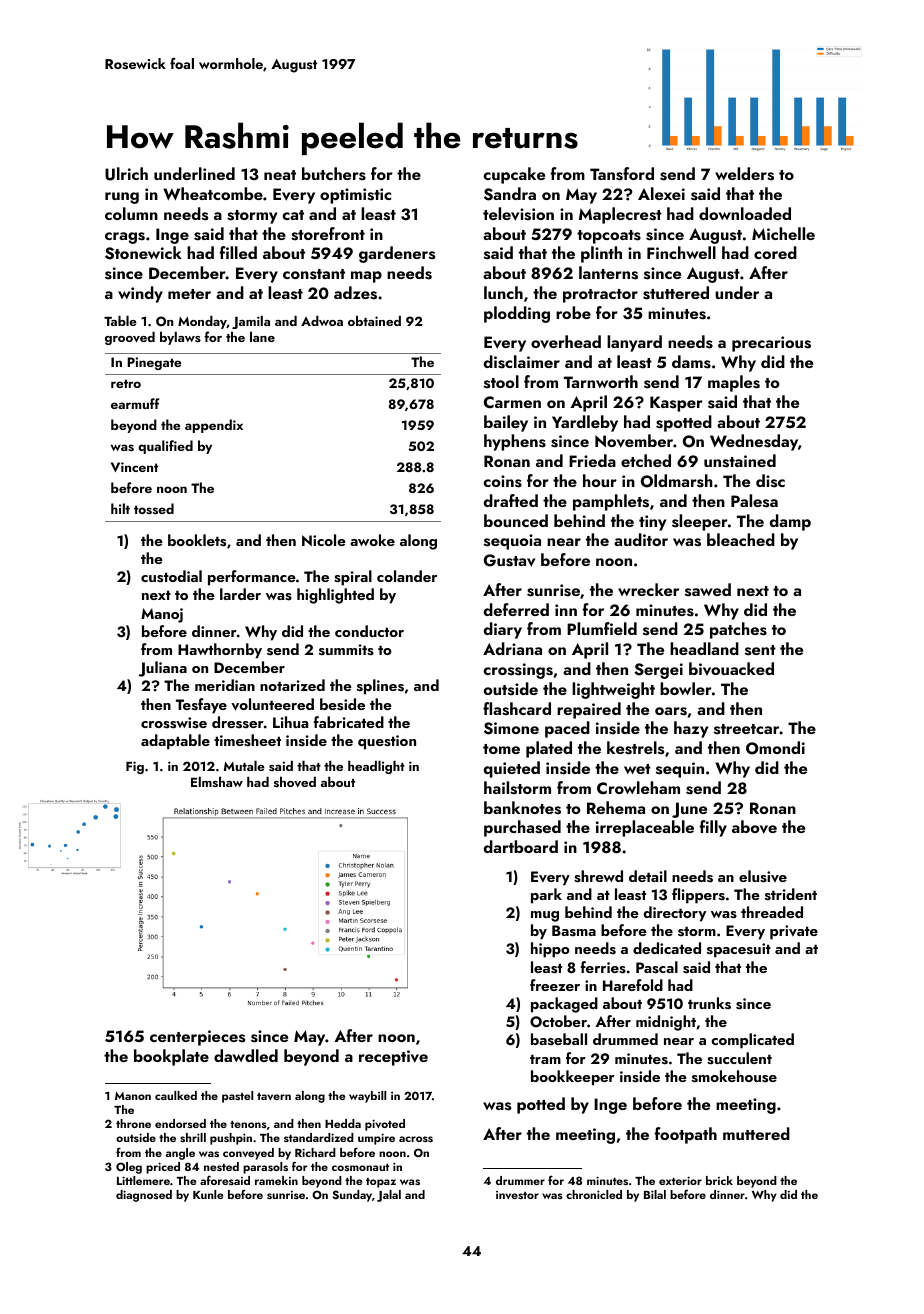  What do you see at coordinates (740, 461) in the document?
I see `unstained` at bounding box center [740, 461].
